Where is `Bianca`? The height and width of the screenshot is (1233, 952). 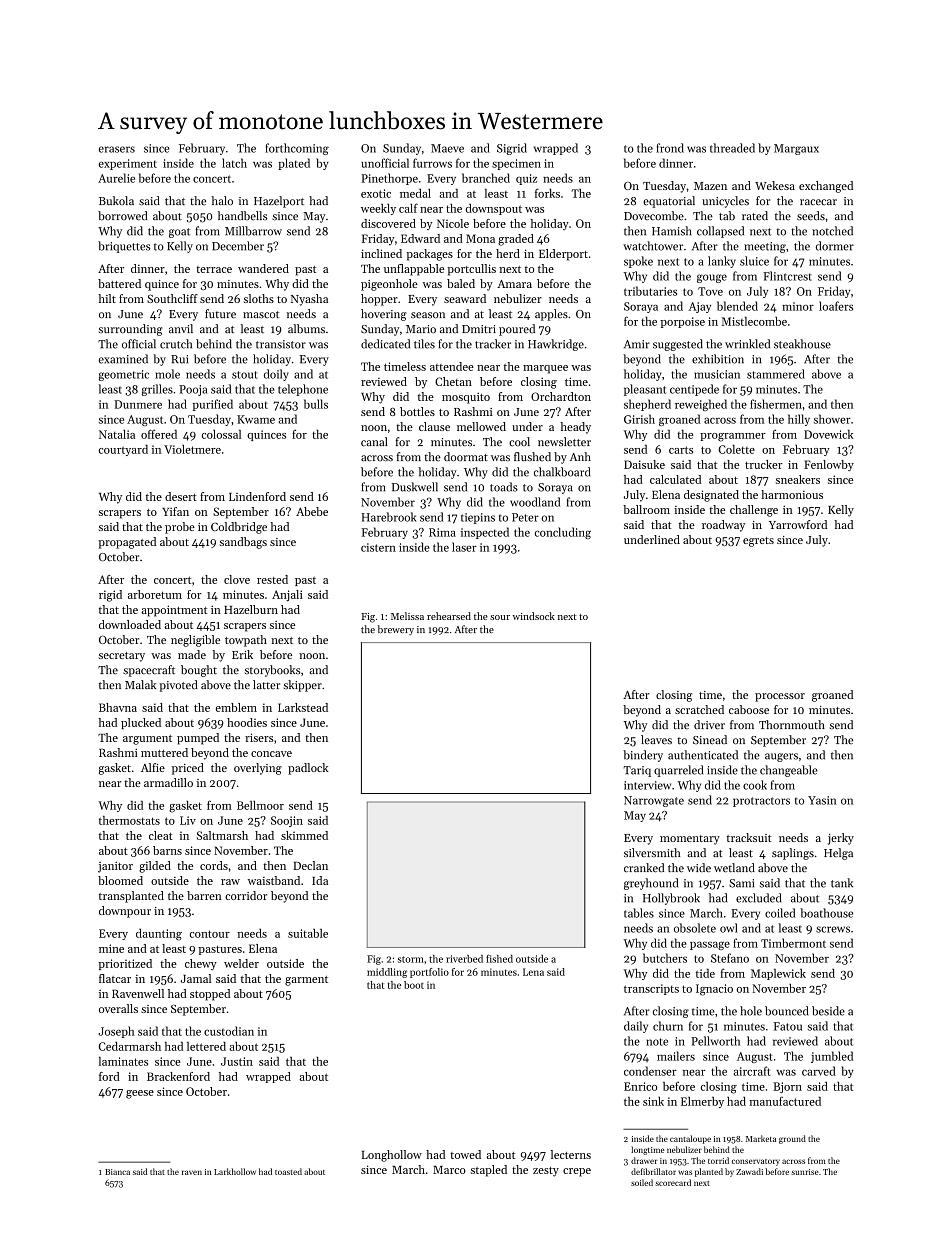 Bianca is located at coordinates (117, 1172).
